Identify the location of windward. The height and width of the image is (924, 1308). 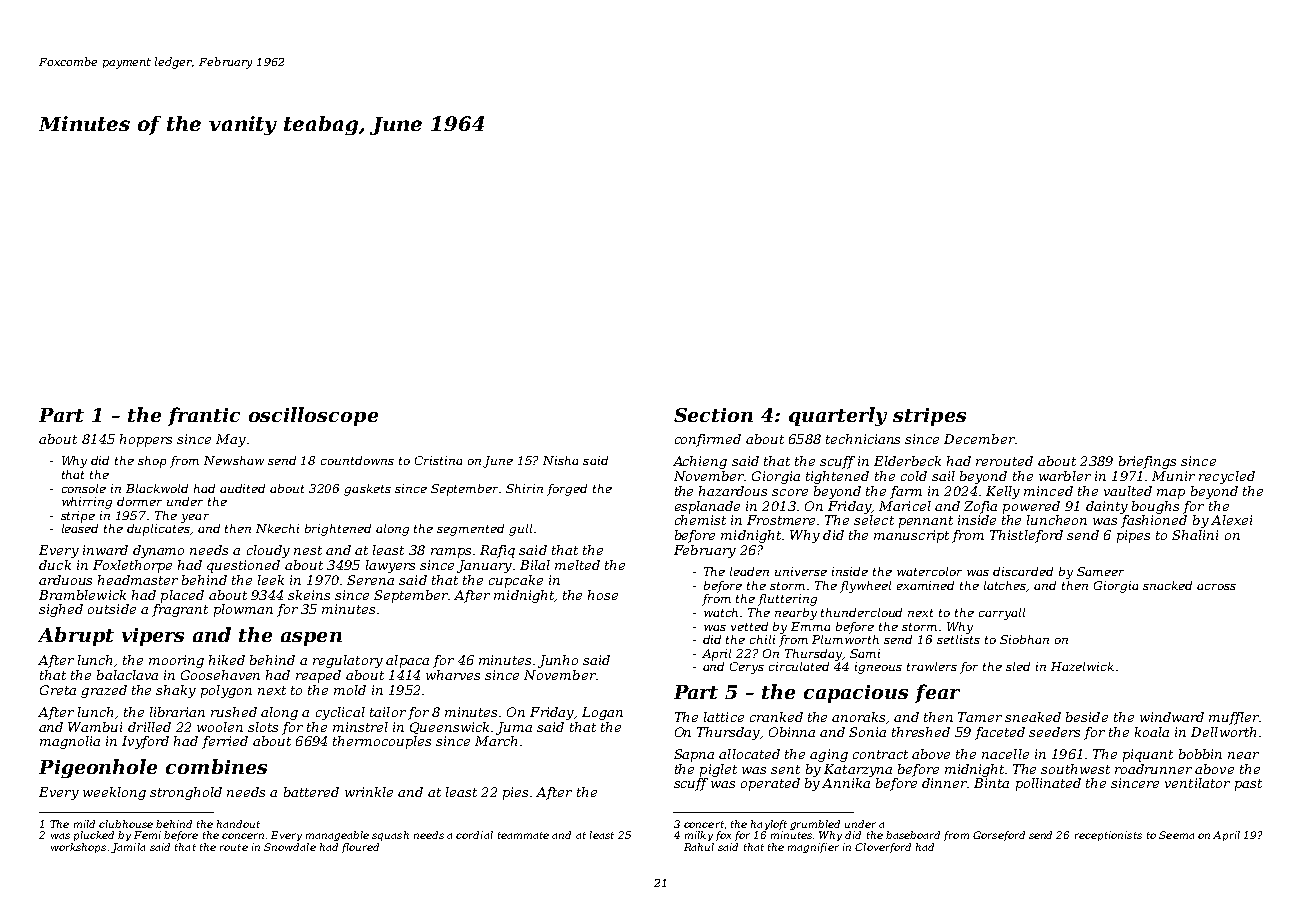
(1172, 717).
